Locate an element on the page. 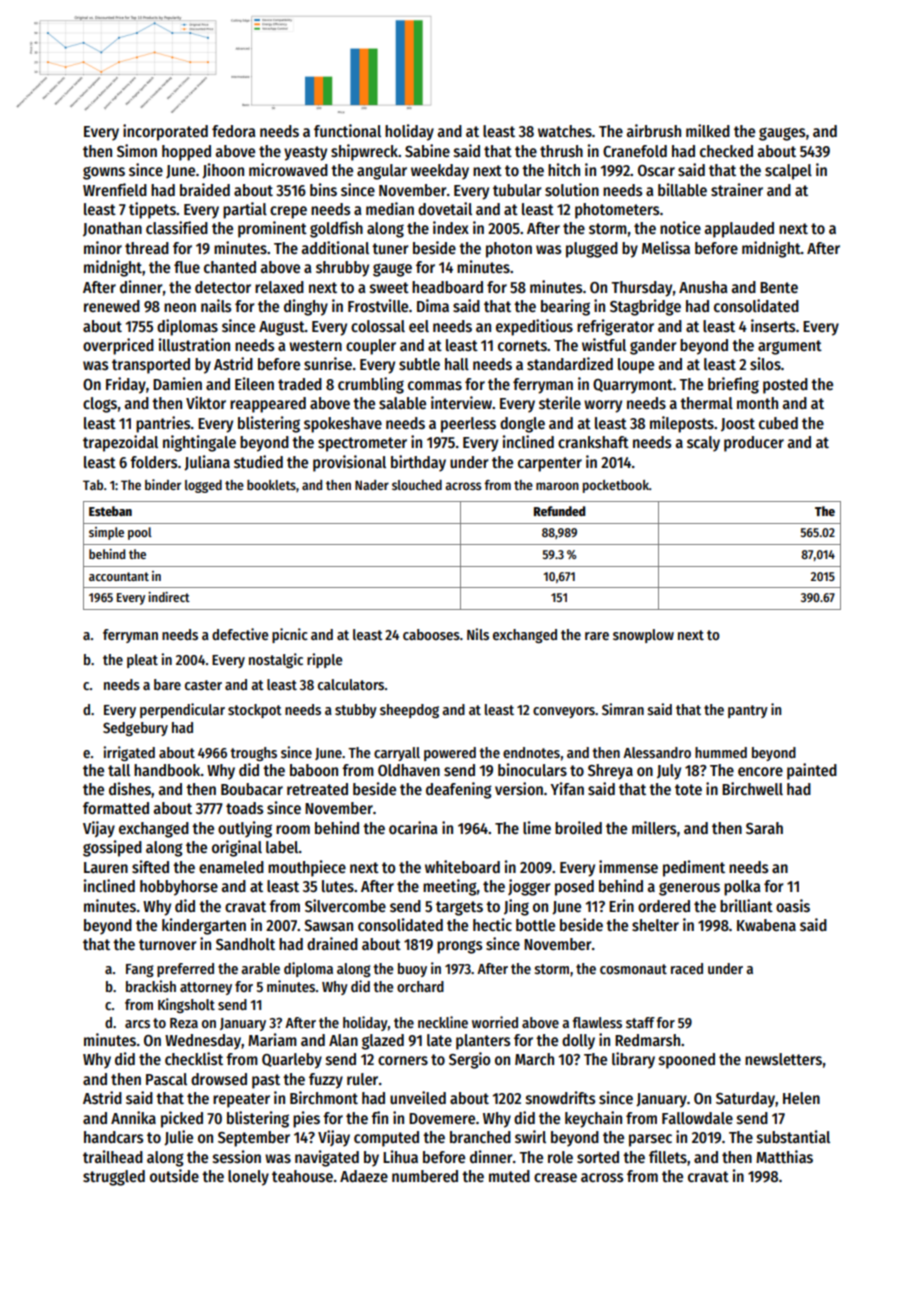 The image size is (924, 1308). substantial is located at coordinates (793, 1137).
